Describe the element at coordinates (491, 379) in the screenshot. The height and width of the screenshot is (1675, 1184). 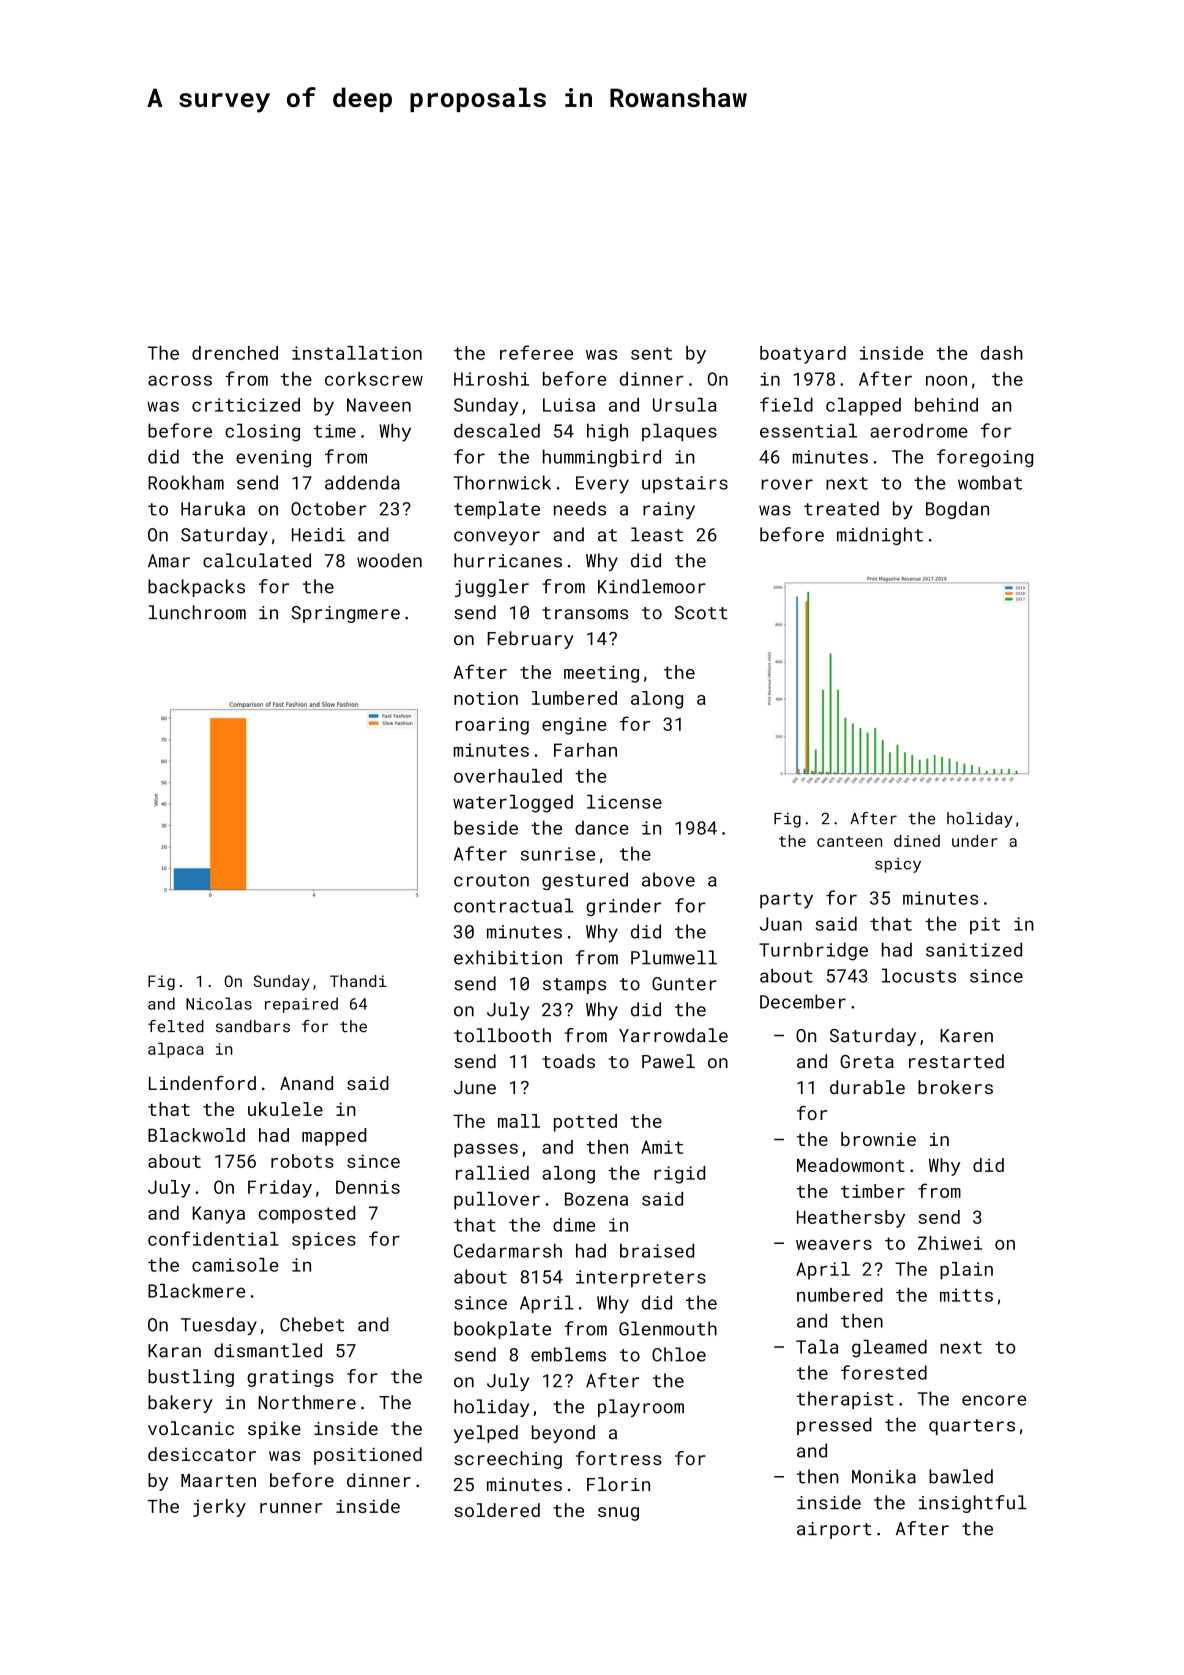
I see `Hiroshi` at that location.
